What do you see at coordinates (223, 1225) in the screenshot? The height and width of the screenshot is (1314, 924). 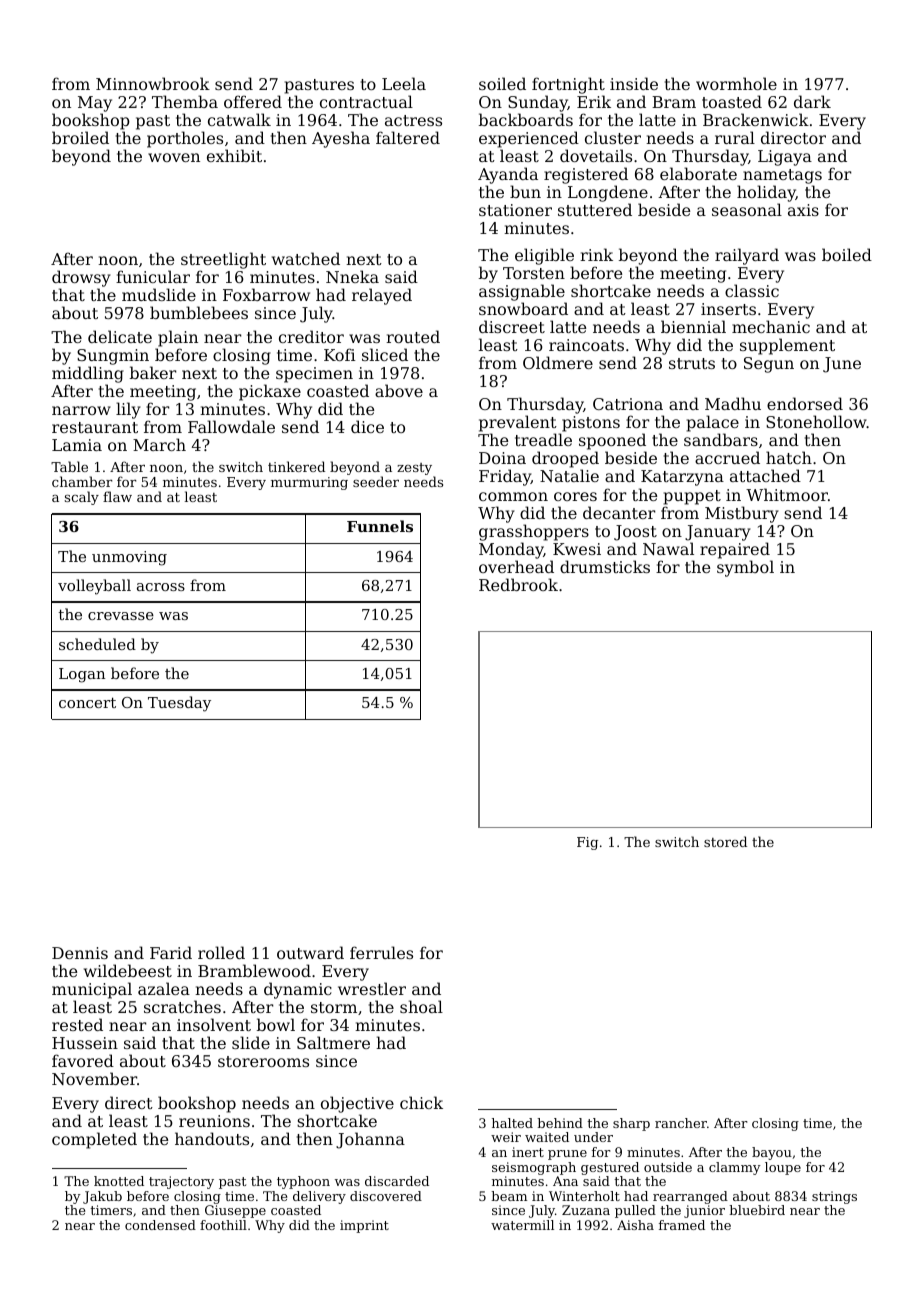 I see `foothill` at bounding box center [223, 1225].
